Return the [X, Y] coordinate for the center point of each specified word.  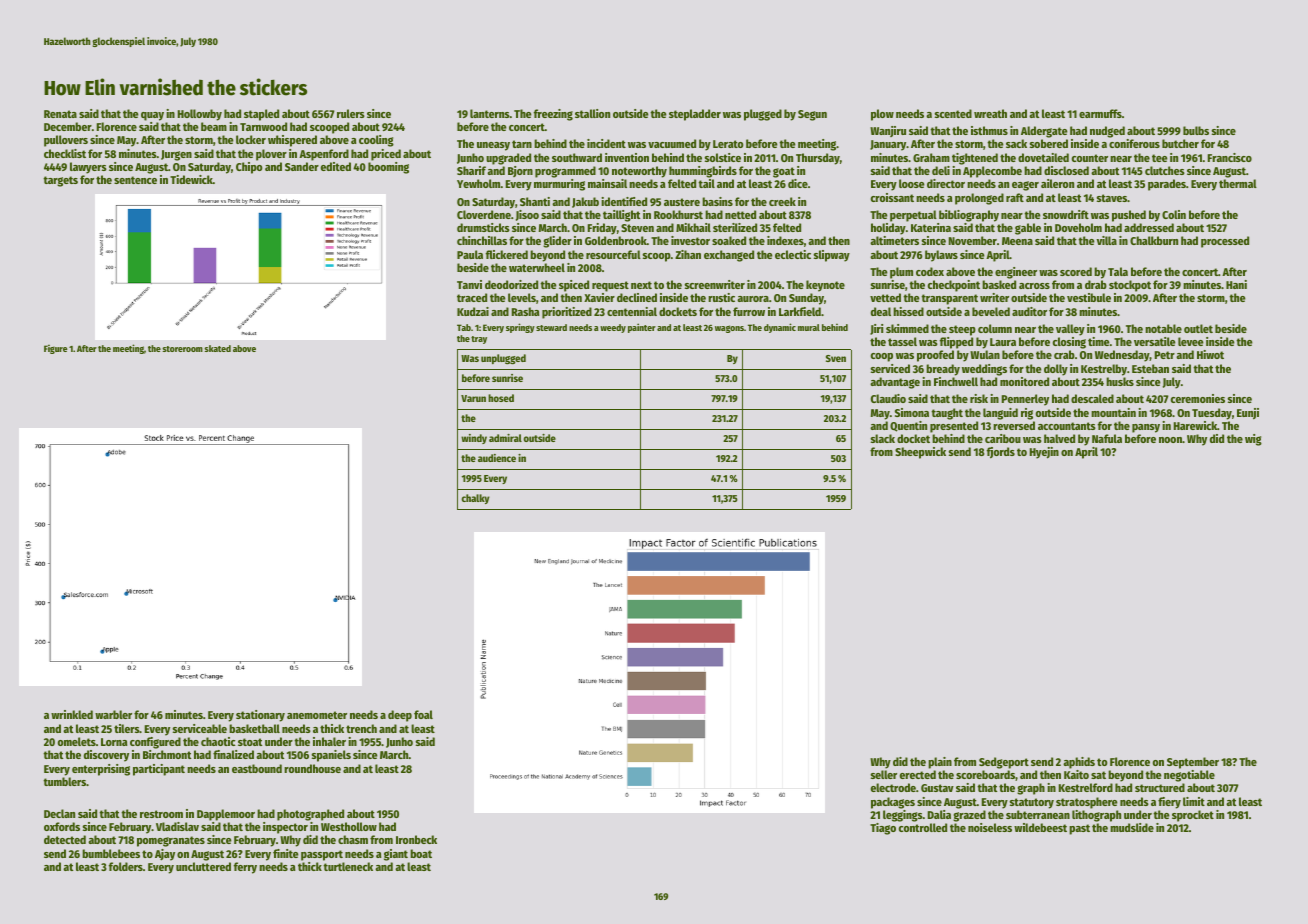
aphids [1079, 763]
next [641, 285]
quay [152, 116]
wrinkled [72, 714]
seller [884, 774]
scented [953, 113]
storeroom [182, 349]
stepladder [695, 115]
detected [65, 839]
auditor [1029, 311]
